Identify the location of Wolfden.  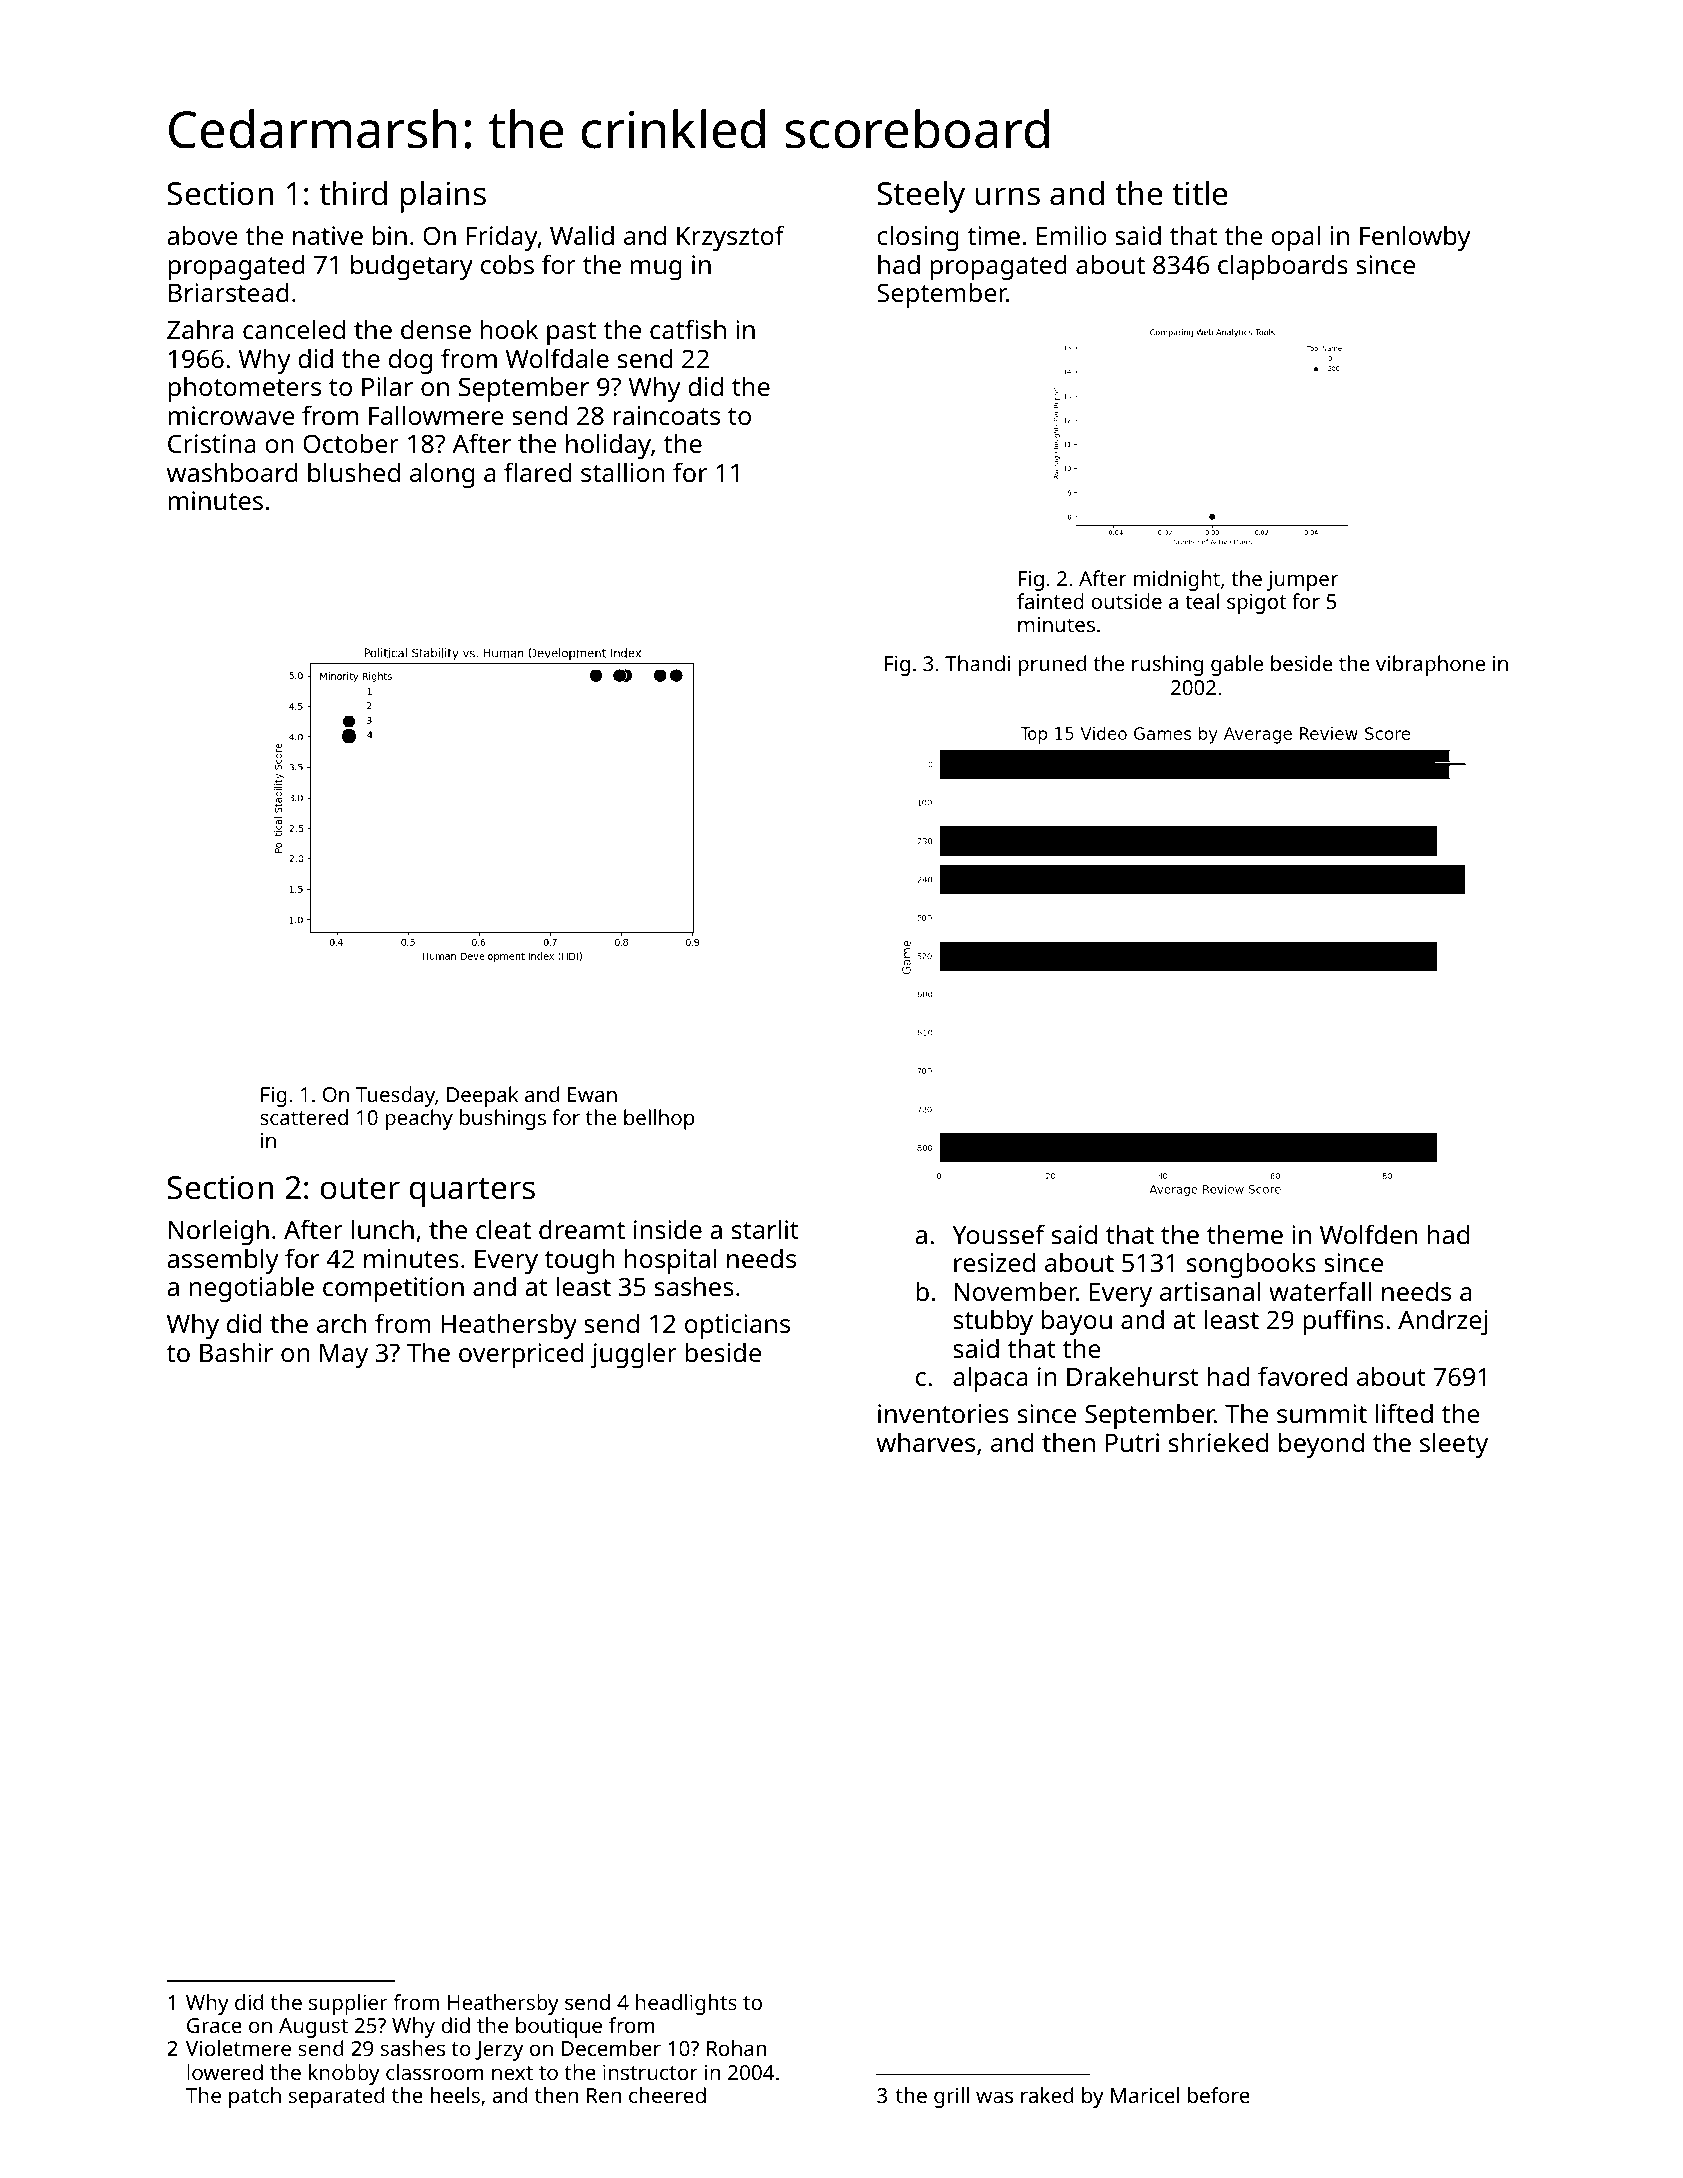
(1368, 1234).
